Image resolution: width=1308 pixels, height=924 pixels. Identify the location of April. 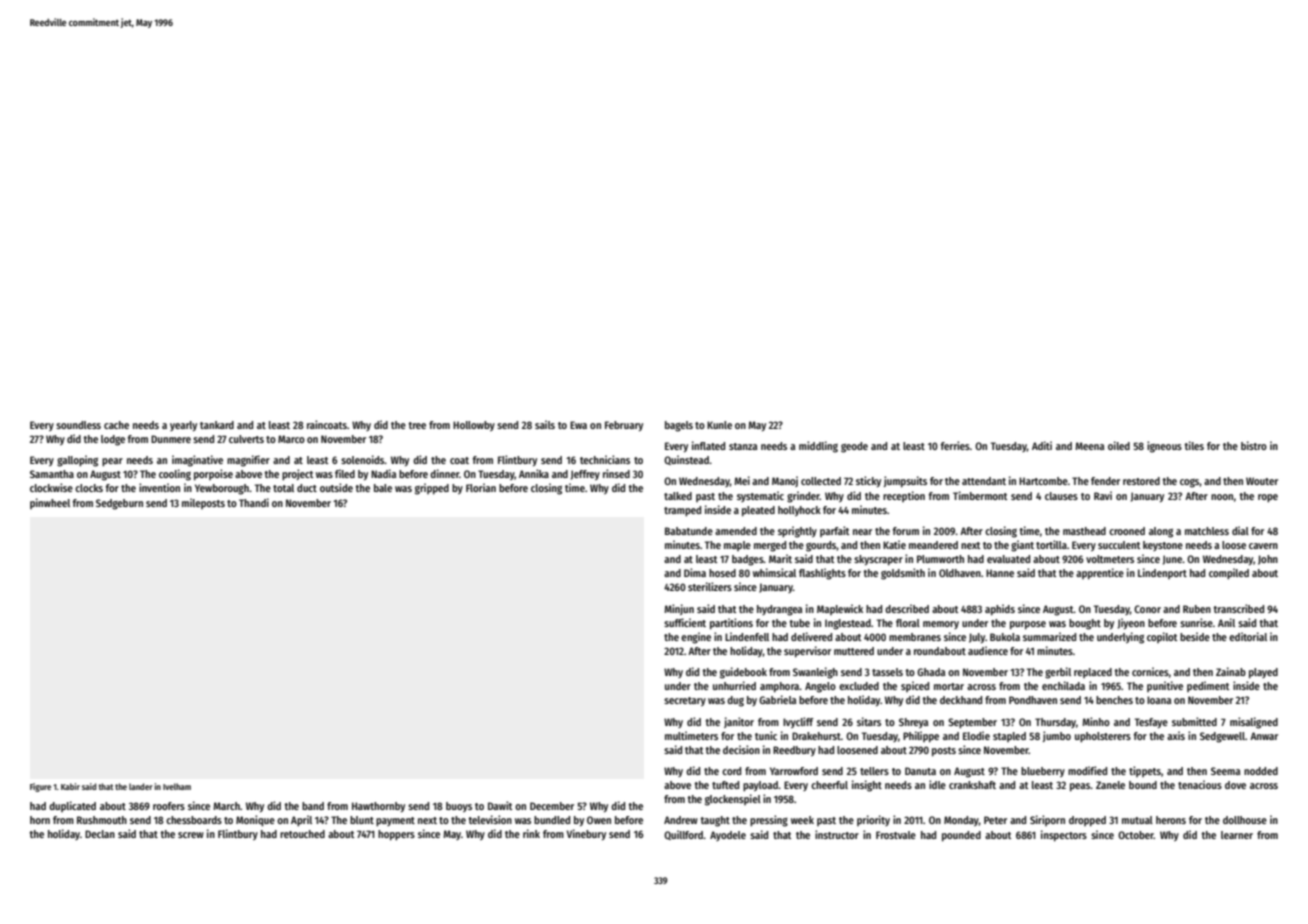
(301, 821).
